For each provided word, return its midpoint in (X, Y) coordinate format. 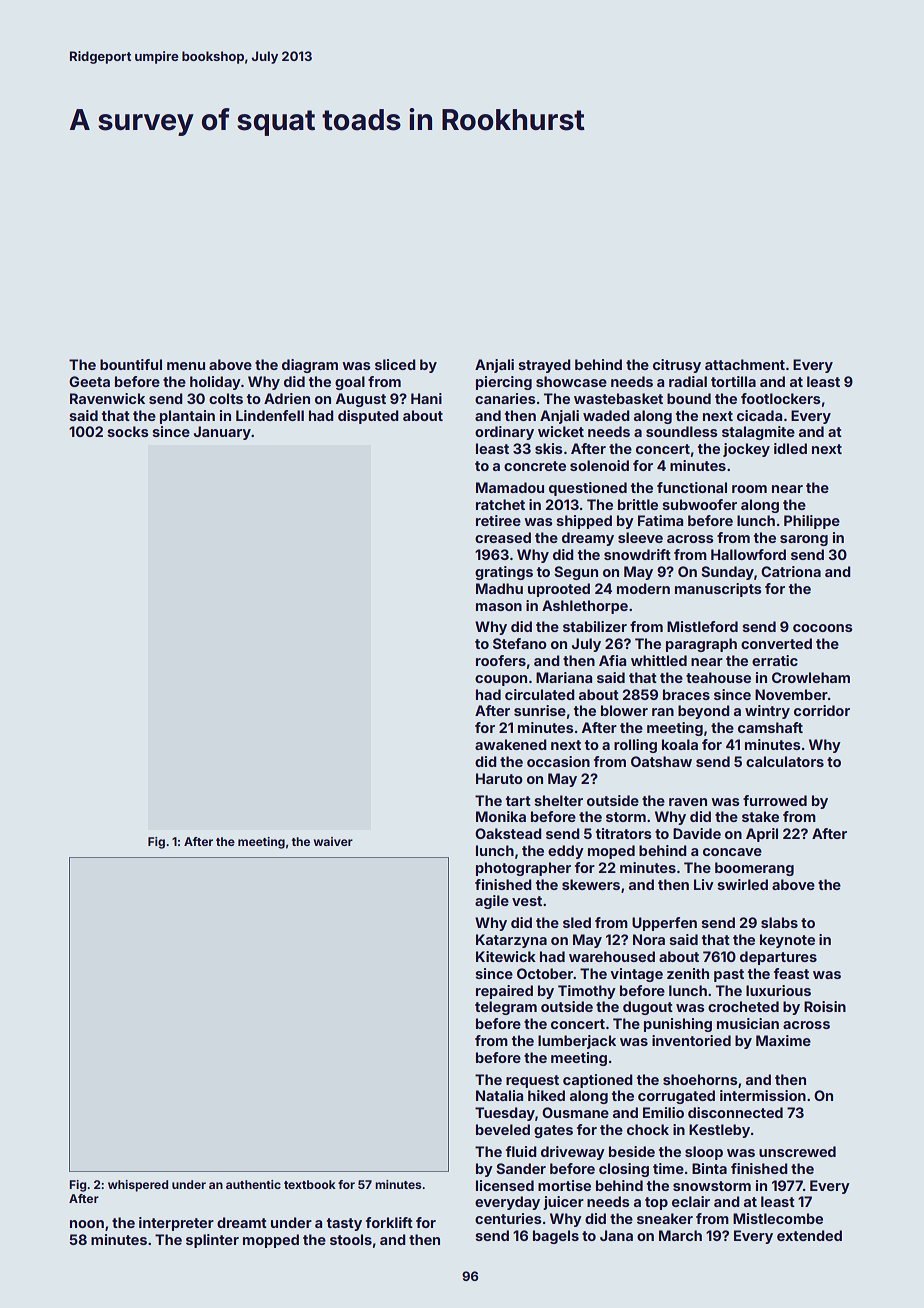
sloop (704, 1153)
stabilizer (595, 626)
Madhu (499, 588)
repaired (504, 992)
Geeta (89, 381)
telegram (506, 1008)
